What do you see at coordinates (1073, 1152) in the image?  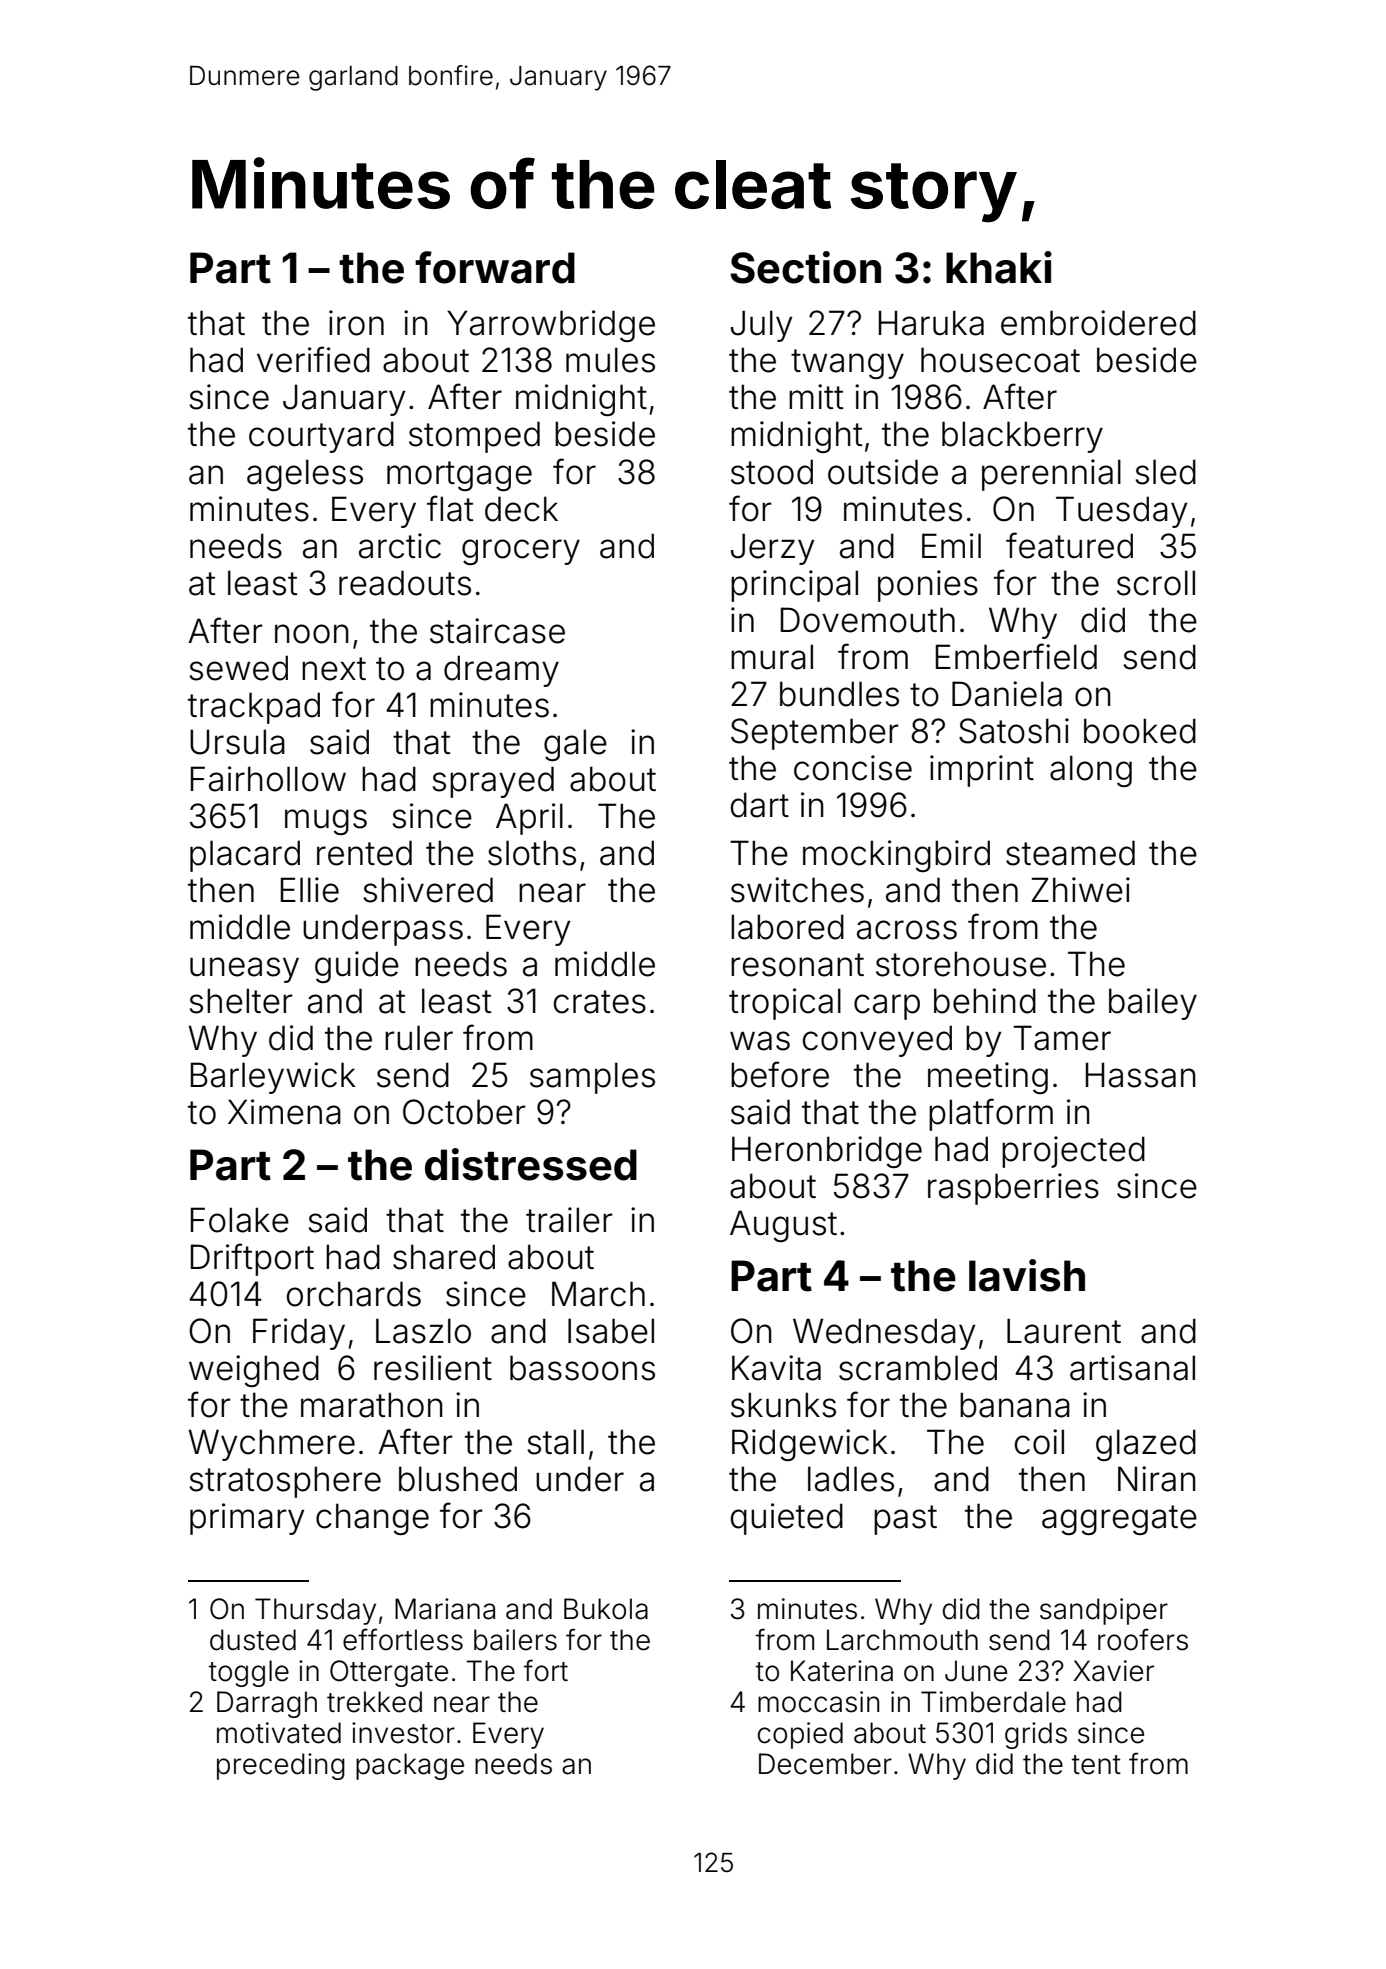 I see `projected` at bounding box center [1073, 1152].
